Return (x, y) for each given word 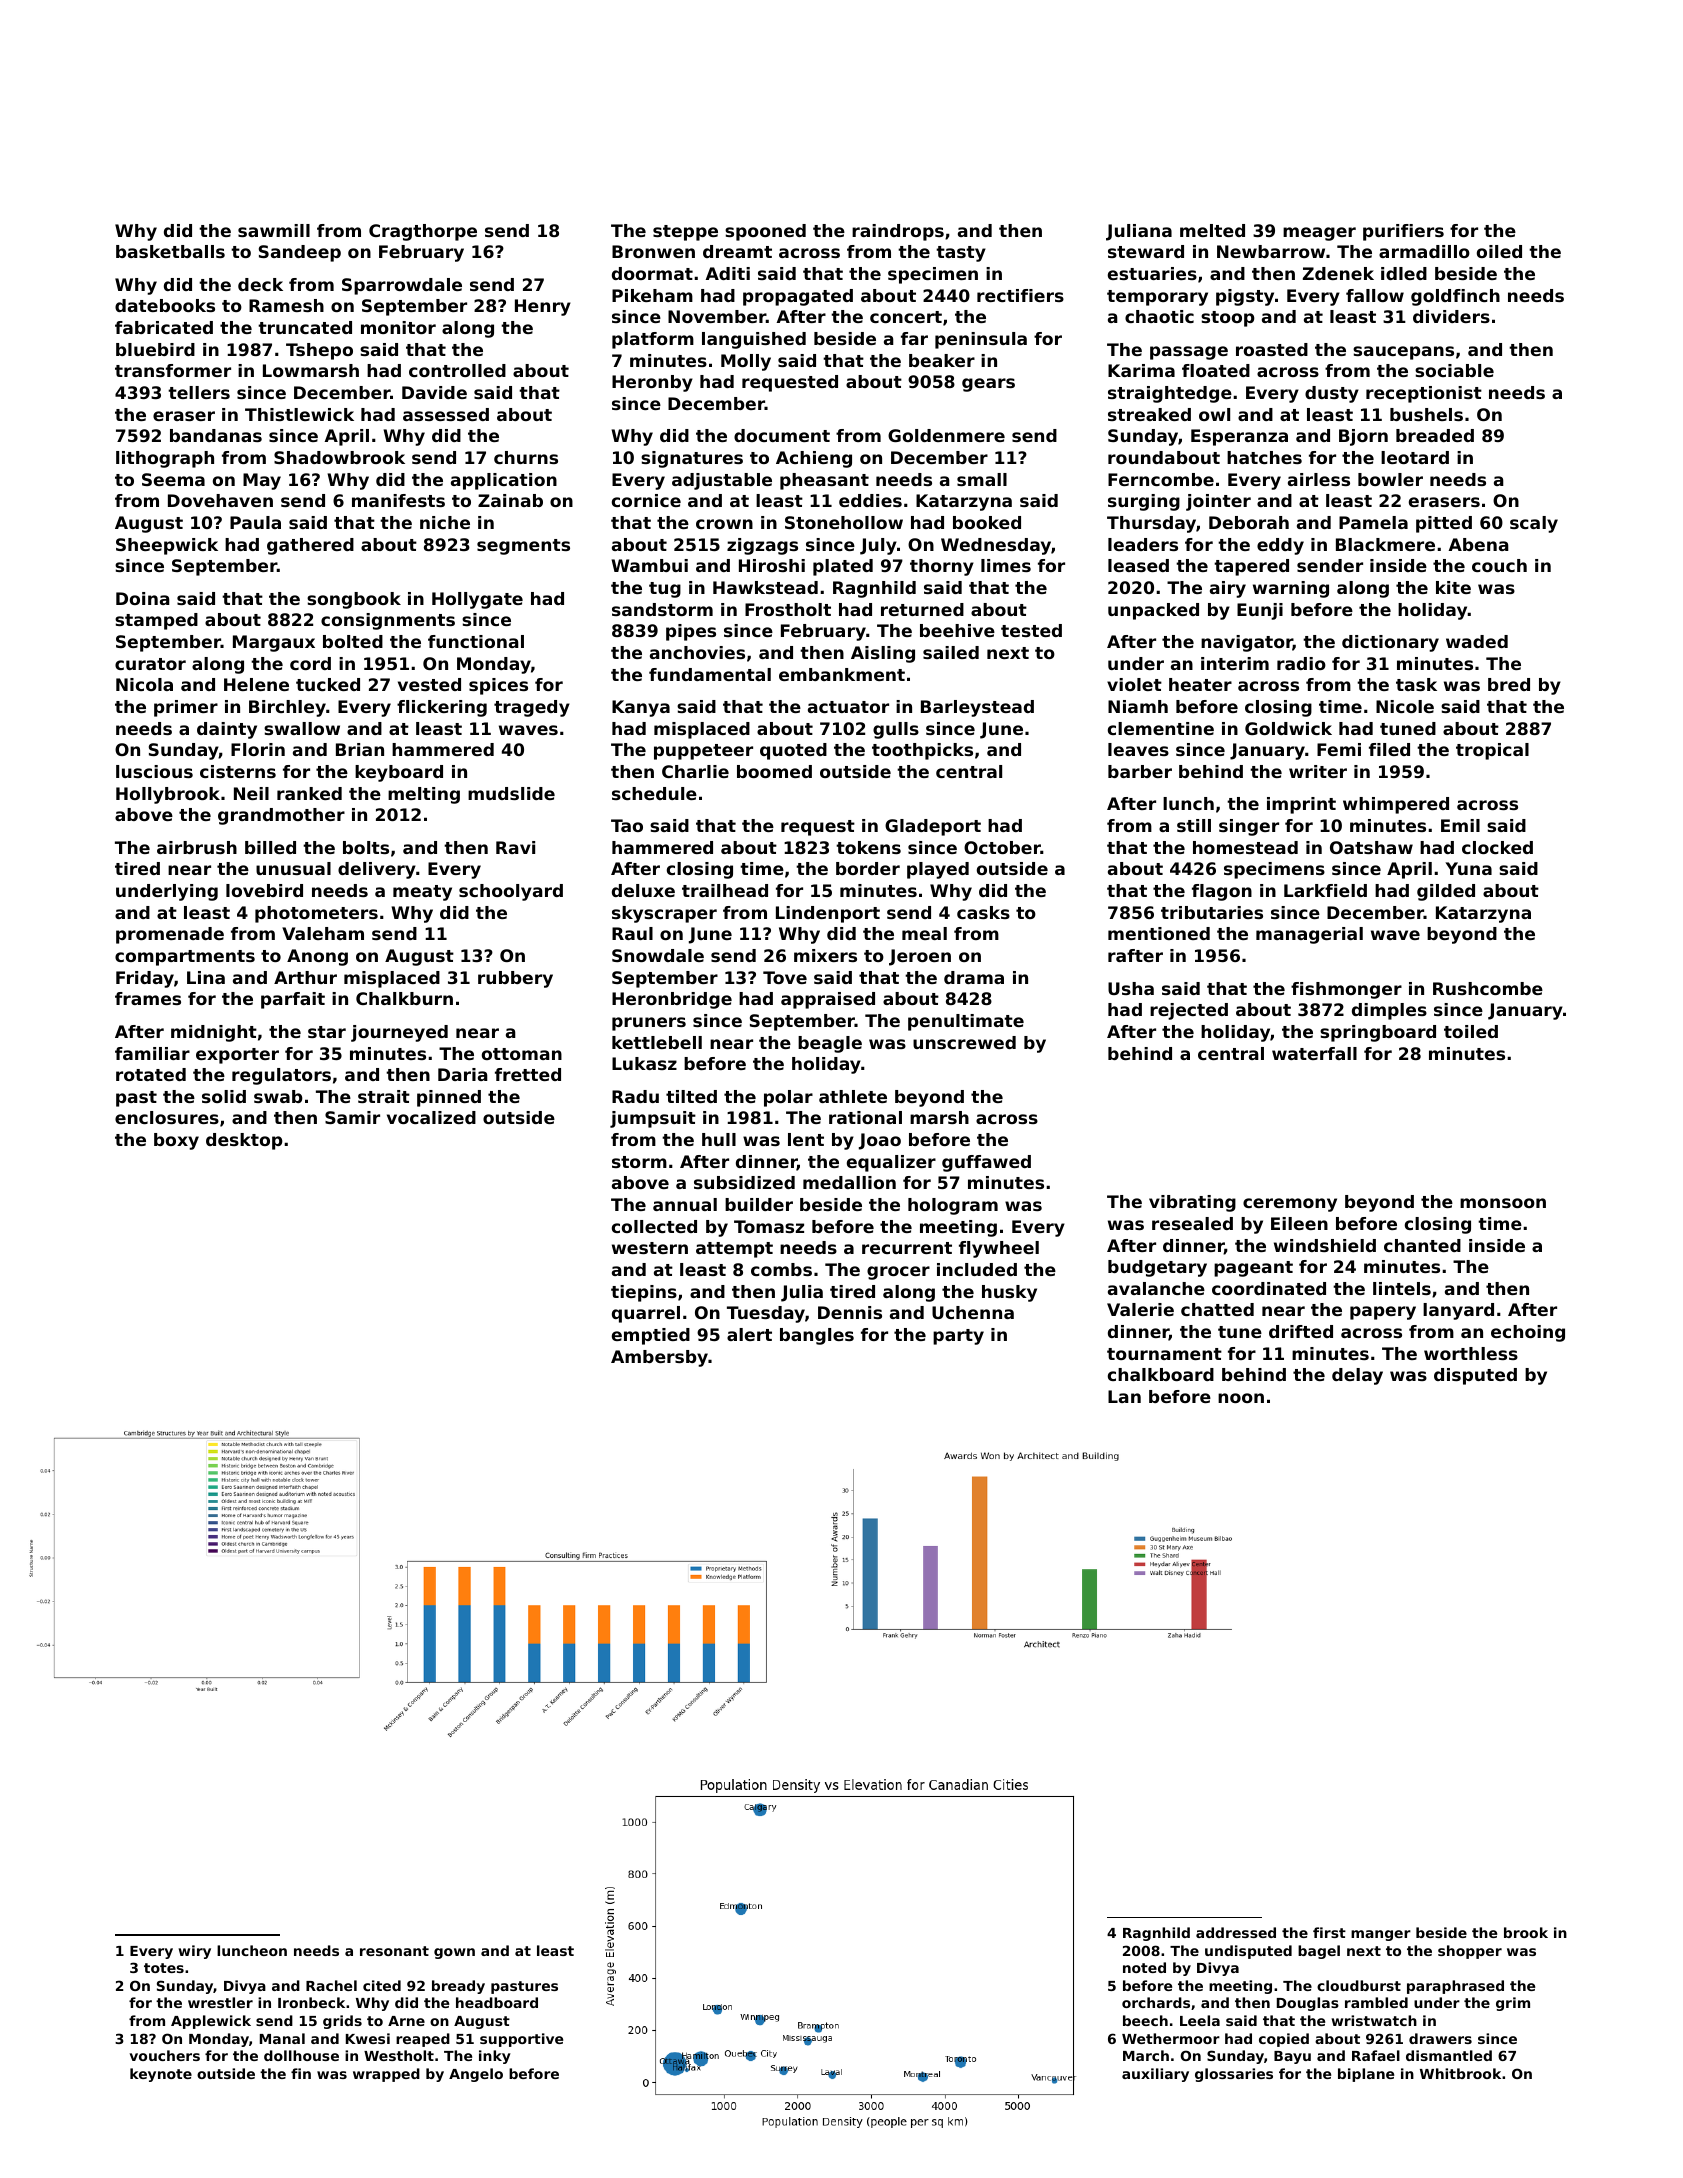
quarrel (646, 1314)
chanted (1422, 1245)
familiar (152, 1053)
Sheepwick (167, 546)
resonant (394, 1951)
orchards (1156, 2002)
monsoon (1503, 1203)
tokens (868, 847)
